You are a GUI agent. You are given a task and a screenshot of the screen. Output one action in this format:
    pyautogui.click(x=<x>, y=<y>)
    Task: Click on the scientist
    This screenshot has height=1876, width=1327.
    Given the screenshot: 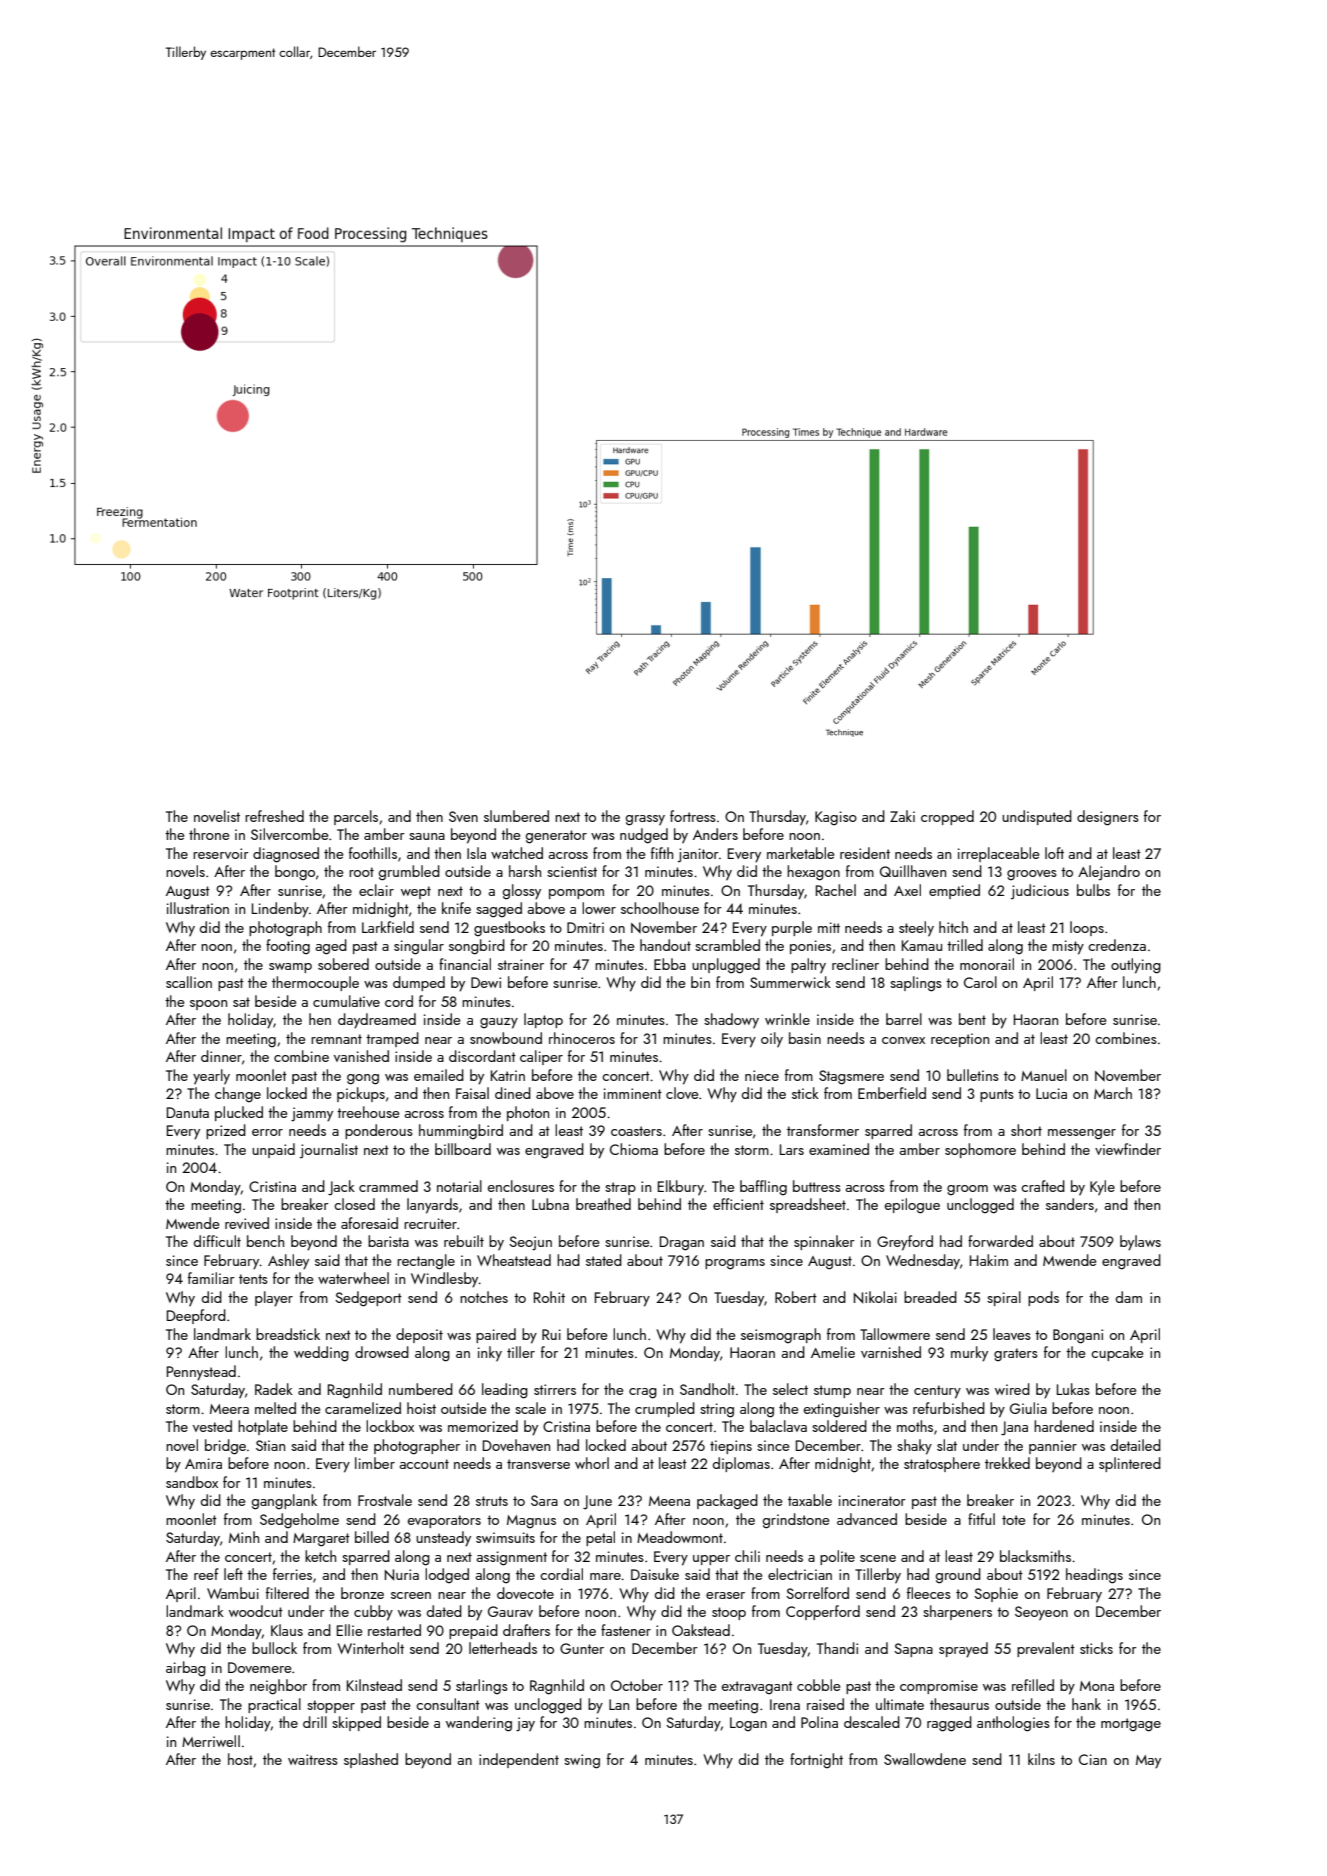 What is the action you would take?
    pyautogui.click(x=572, y=871)
